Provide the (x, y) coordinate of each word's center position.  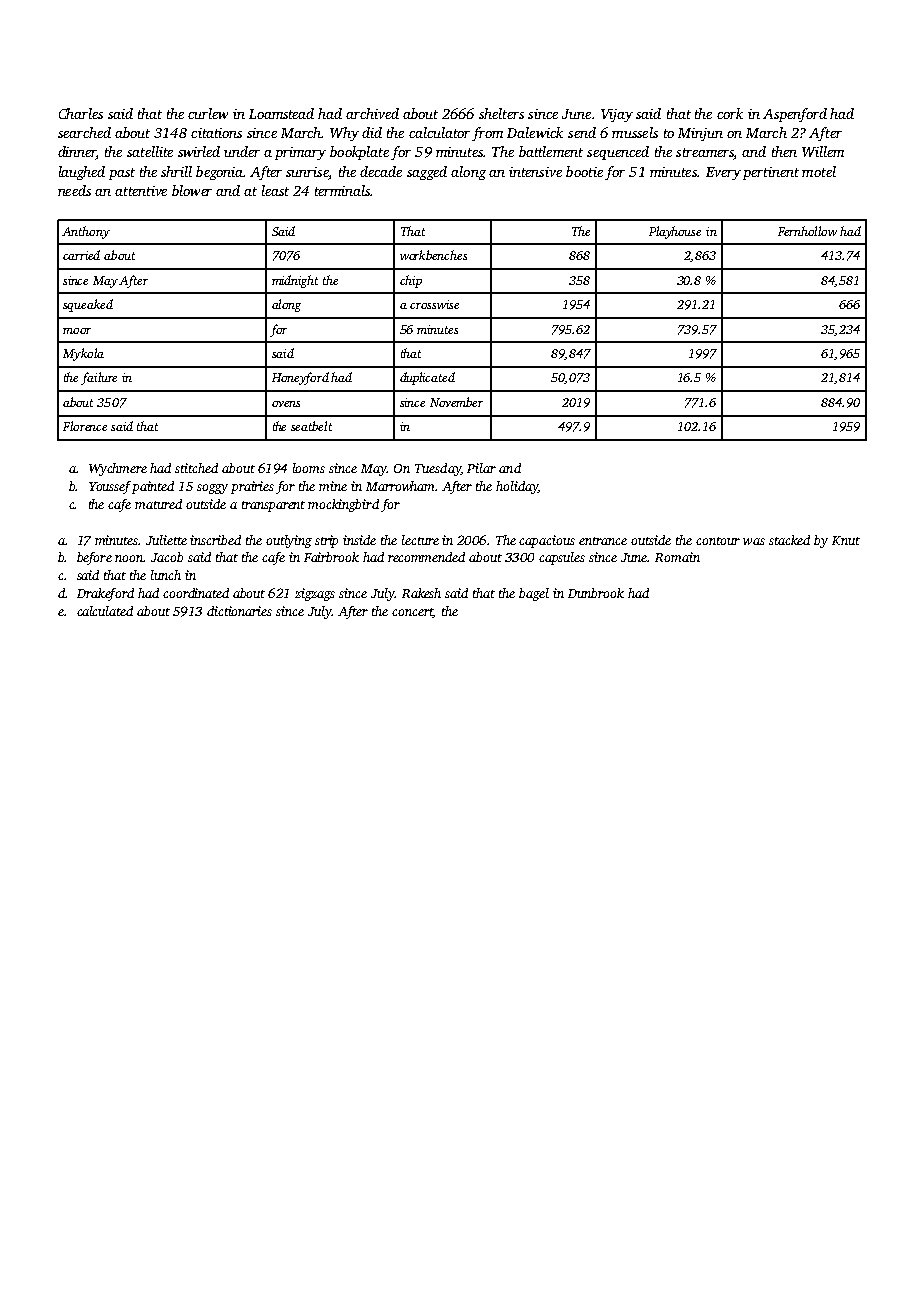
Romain (677, 557)
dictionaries (239, 611)
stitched (196, 468)
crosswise (434, 304)
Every (723, 173)
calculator (439, 132)
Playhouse (675, 232)
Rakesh (421, 593)
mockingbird (343, 505)
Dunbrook (596, 593)
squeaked (88, 305)
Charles (81, 113)
